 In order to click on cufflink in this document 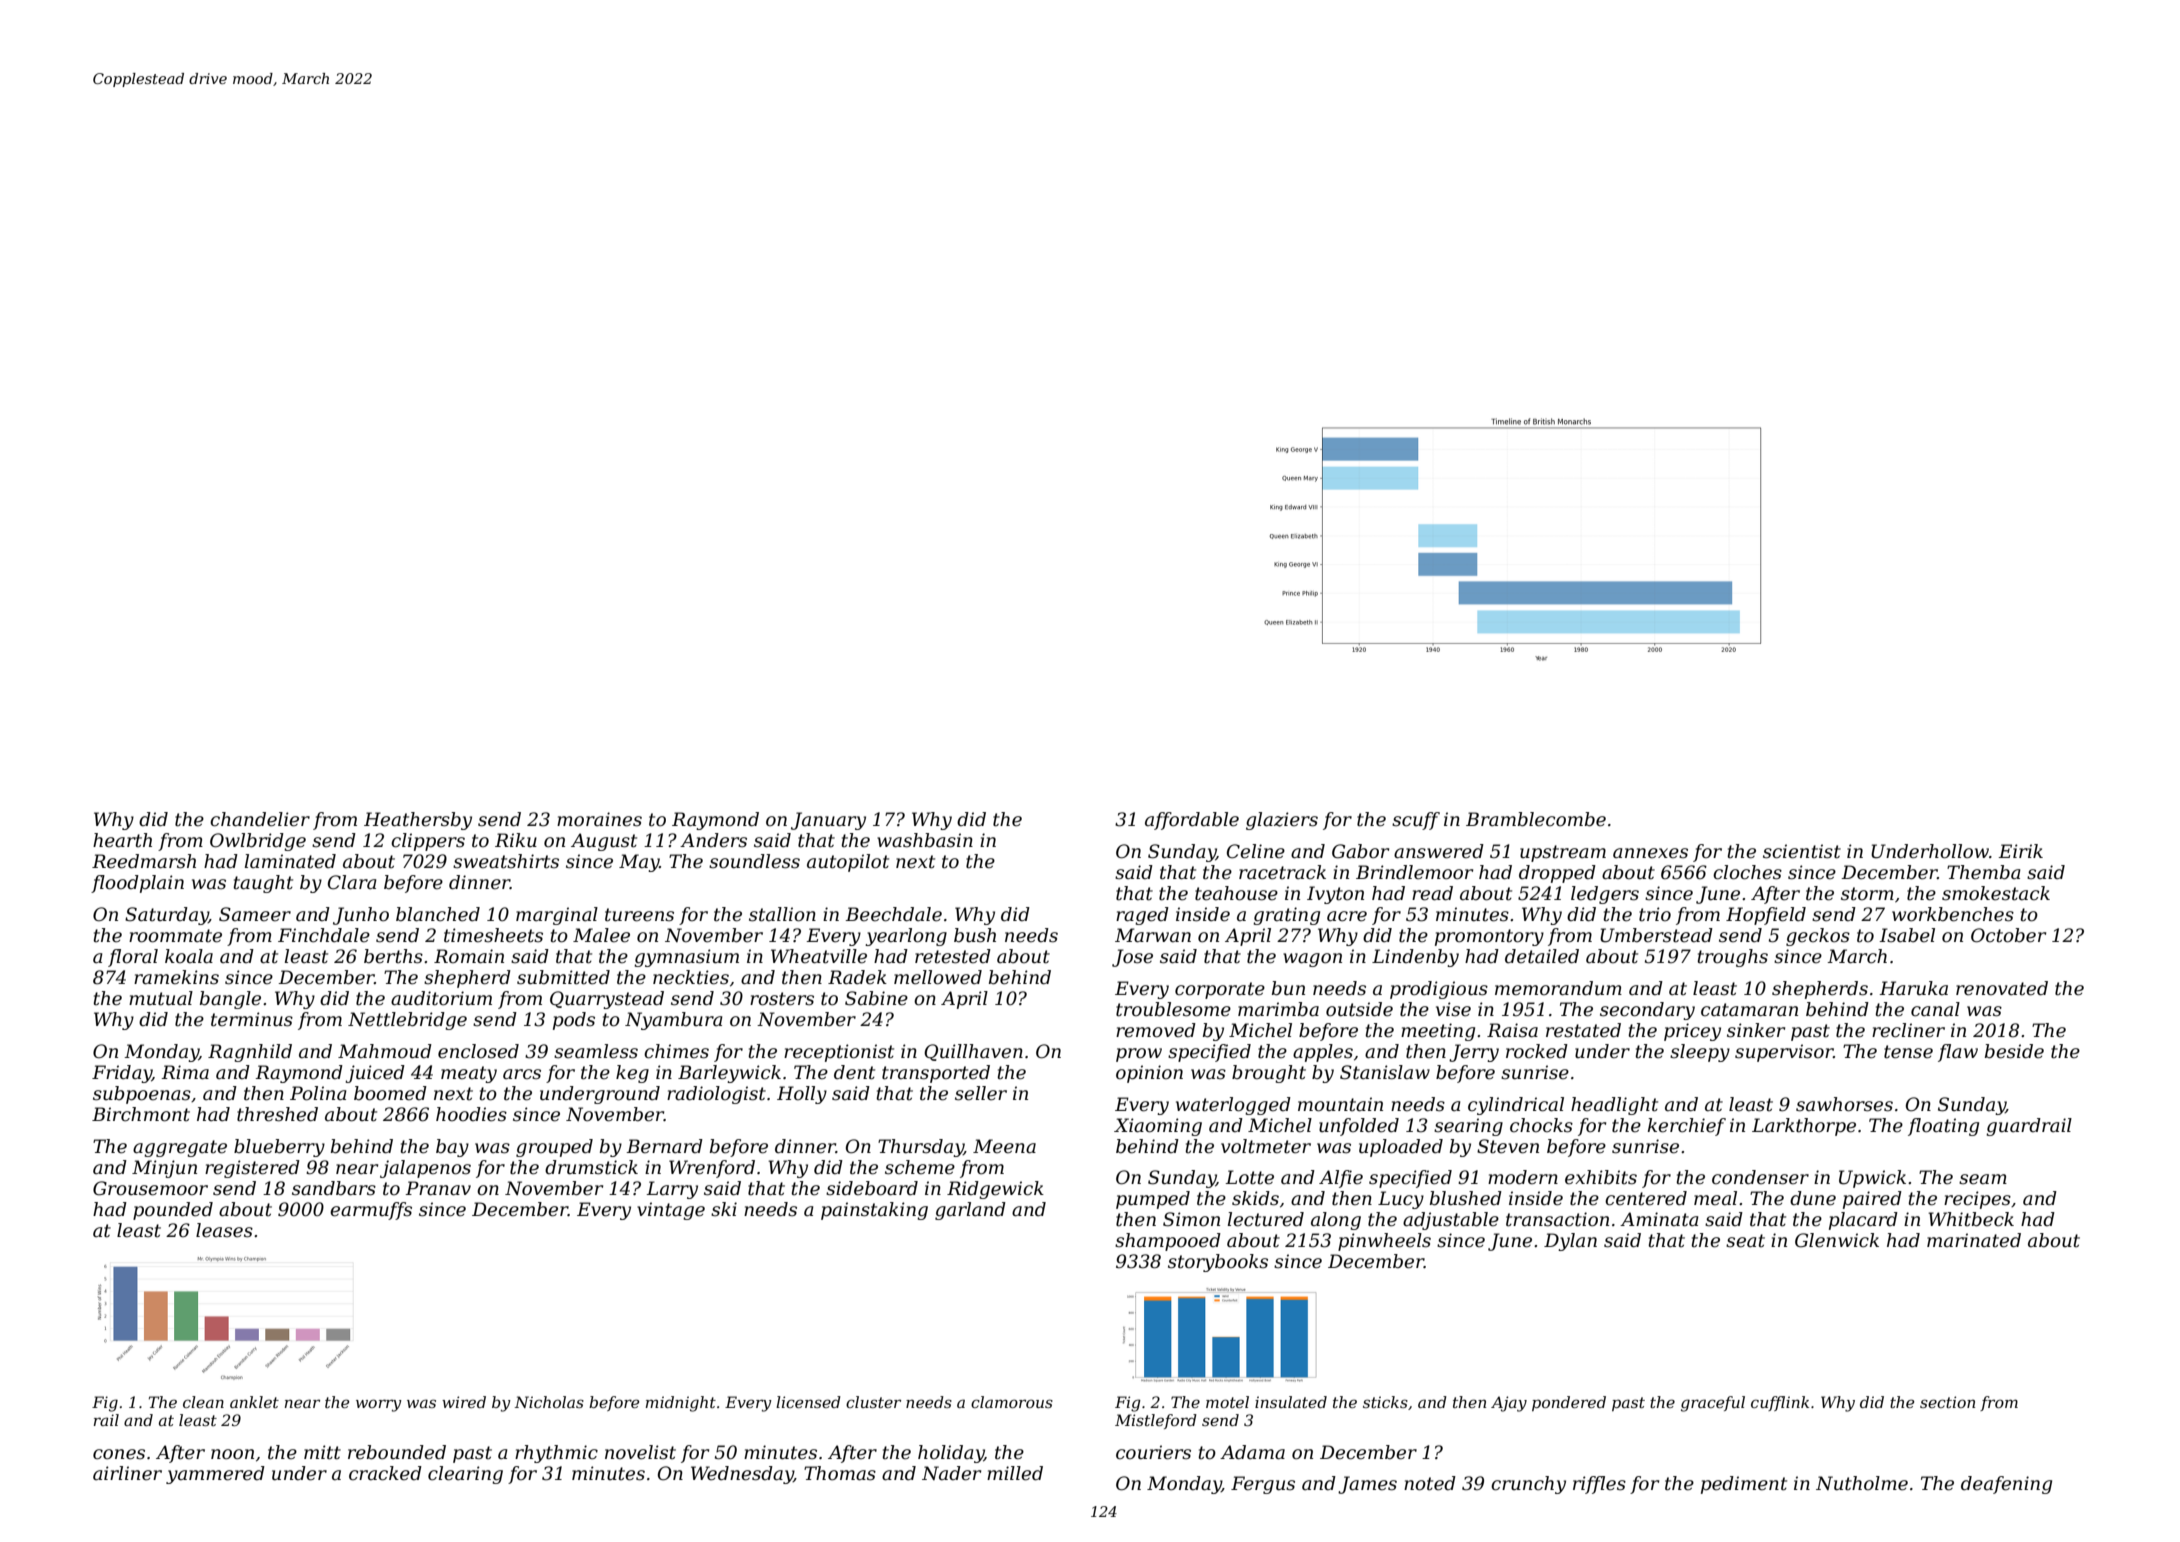, I will do `click(1780, 1403)`.
